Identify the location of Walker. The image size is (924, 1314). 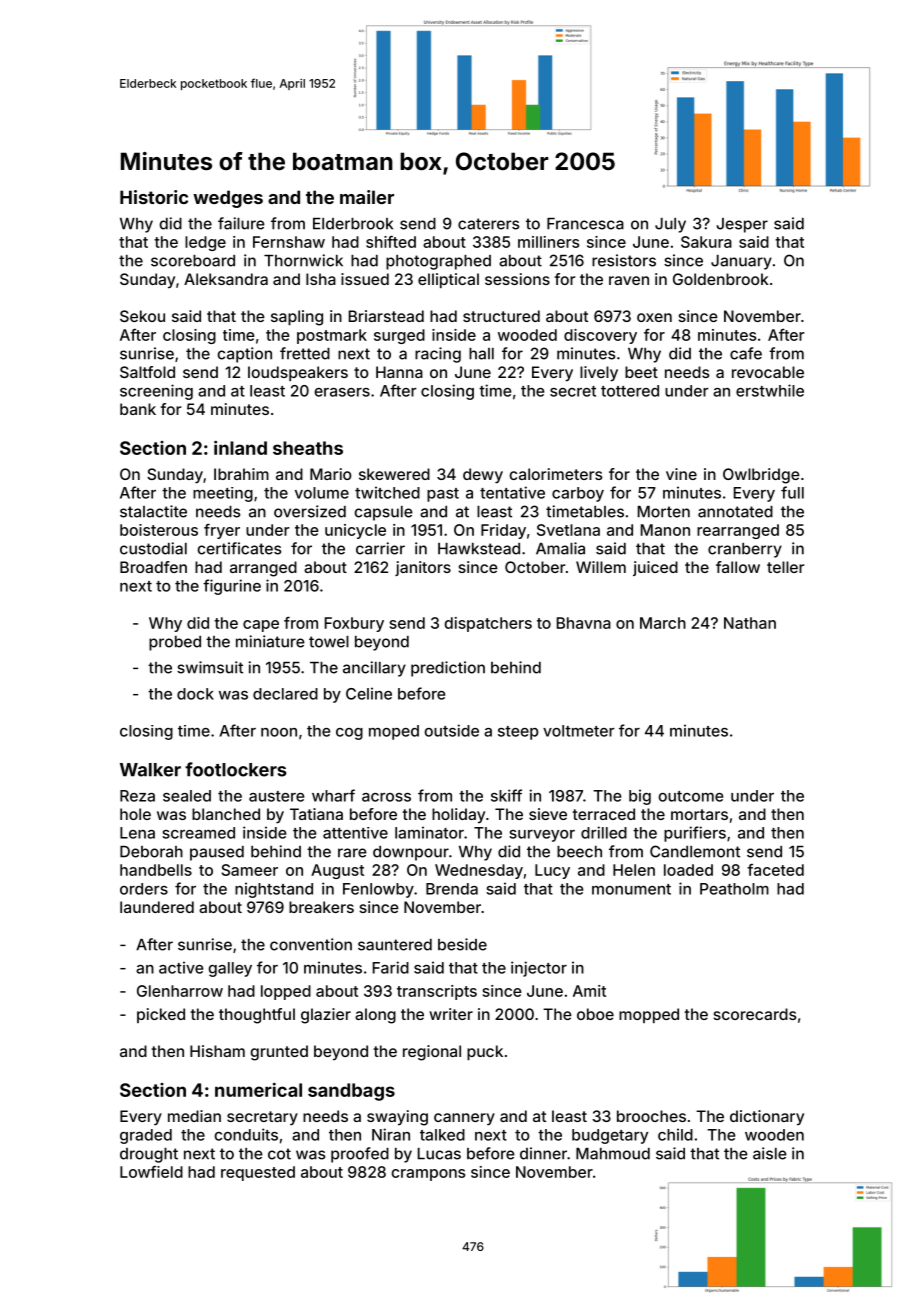
(150, 770).
